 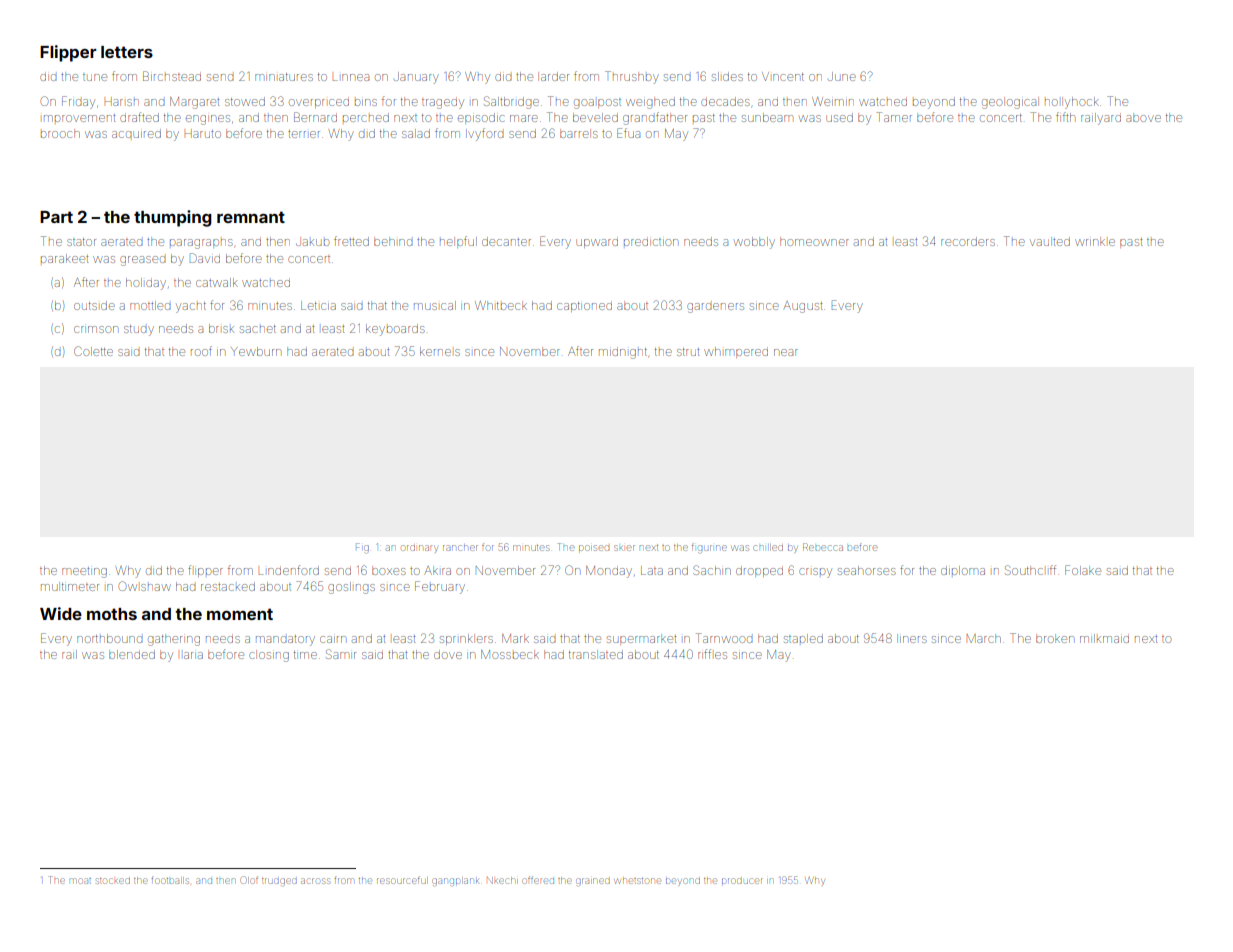 I want to click on Folake, so click(x=1083, y=570).
